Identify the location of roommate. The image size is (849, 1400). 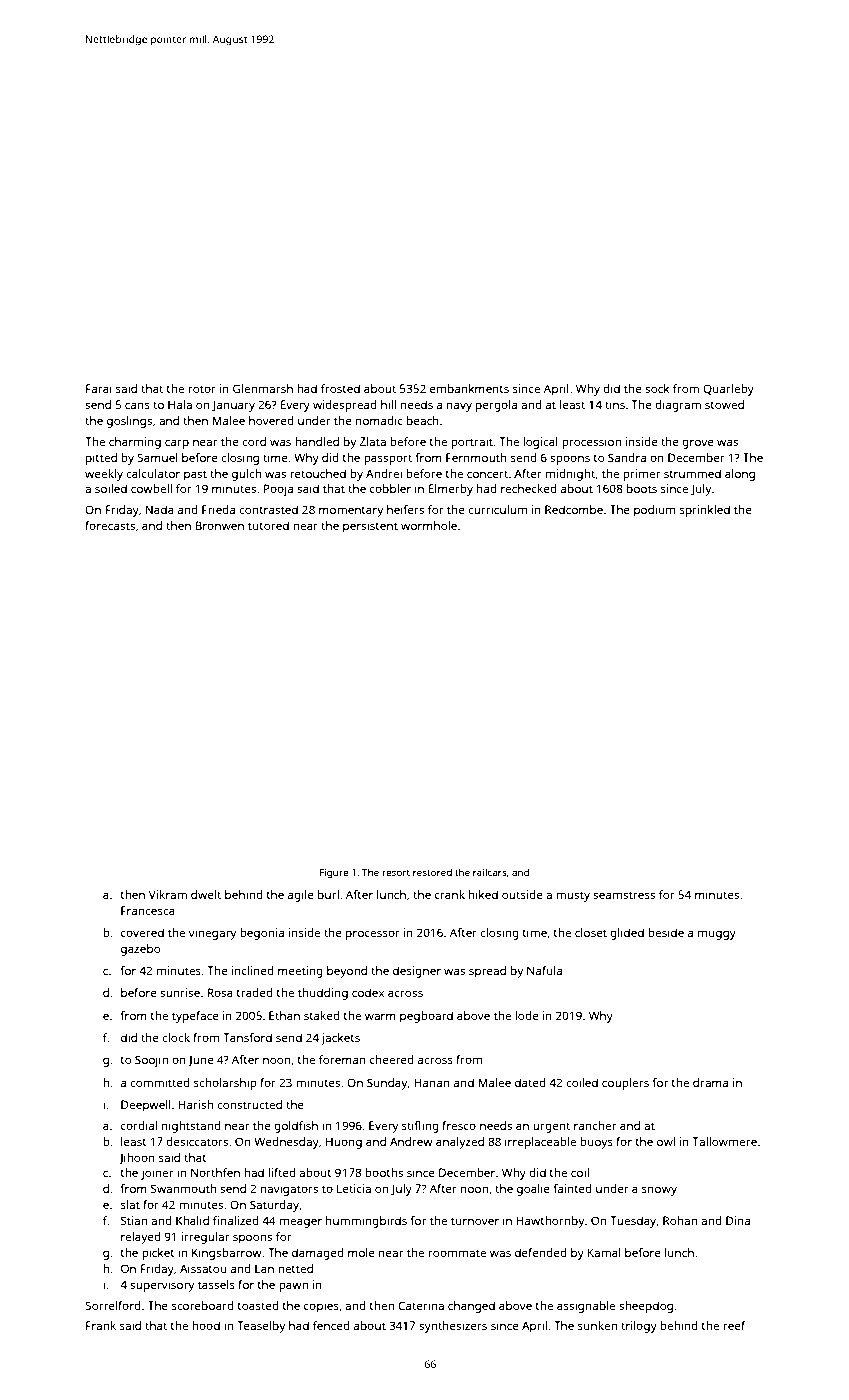
(457, 1253).
